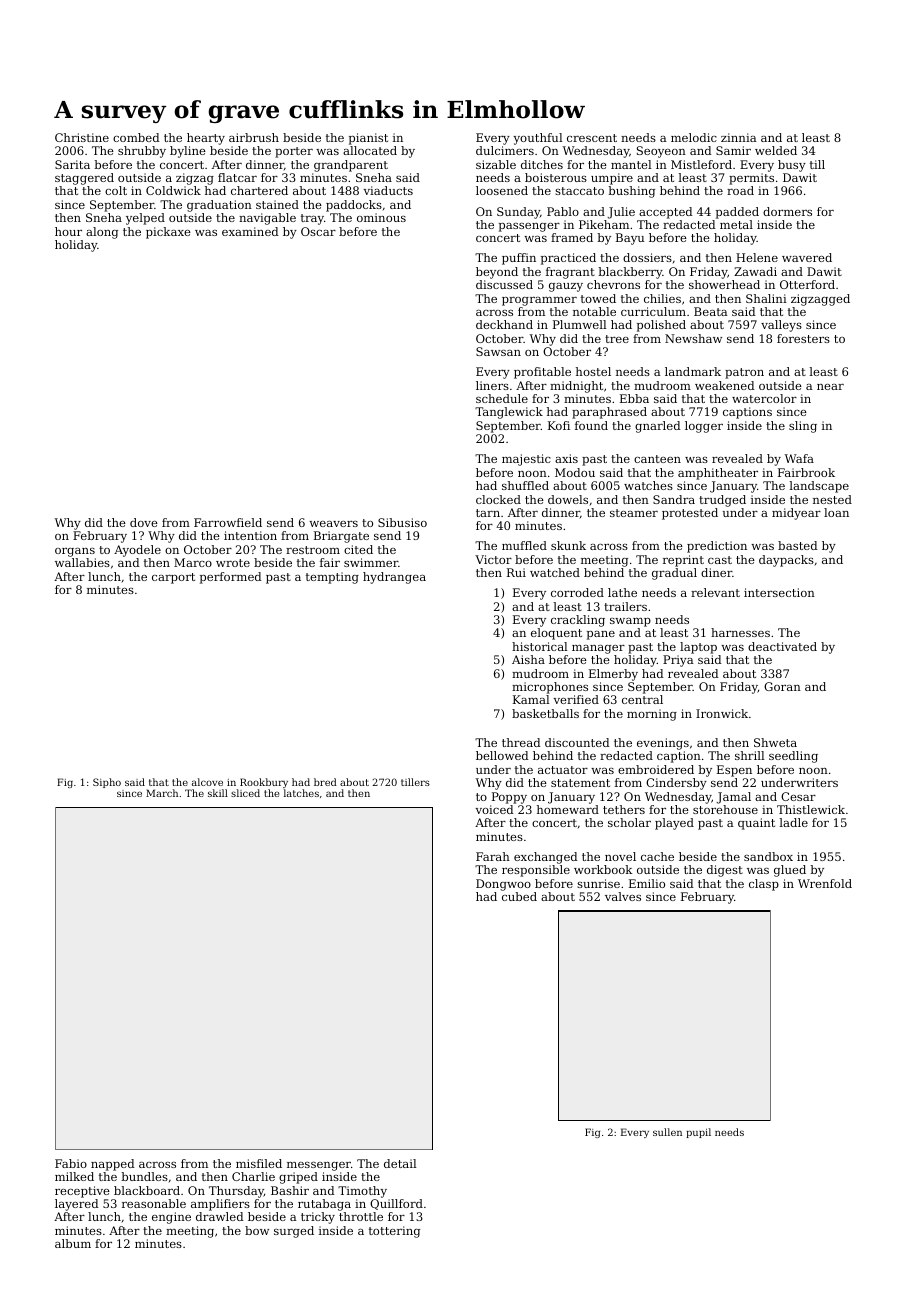 The width and height of the page is (908, 1316). I want to click on Farah, so click(493, 856).
